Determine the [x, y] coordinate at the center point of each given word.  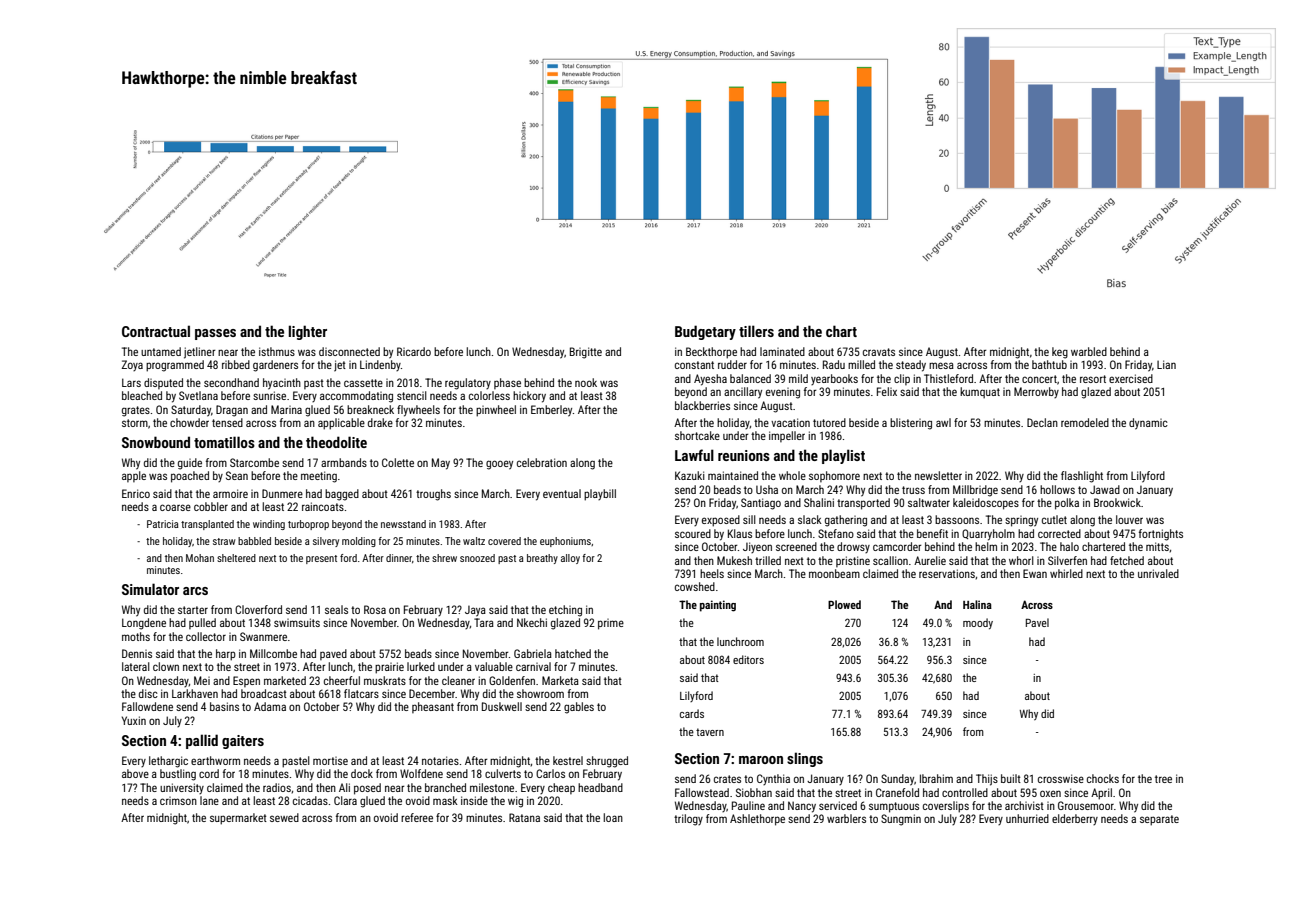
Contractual [156, 331]
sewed [284, 817]
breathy [542, 559]
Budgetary [705, 332]
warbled [1089, 351]
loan [613, 817]
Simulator [150, 589]
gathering [846, 521]
